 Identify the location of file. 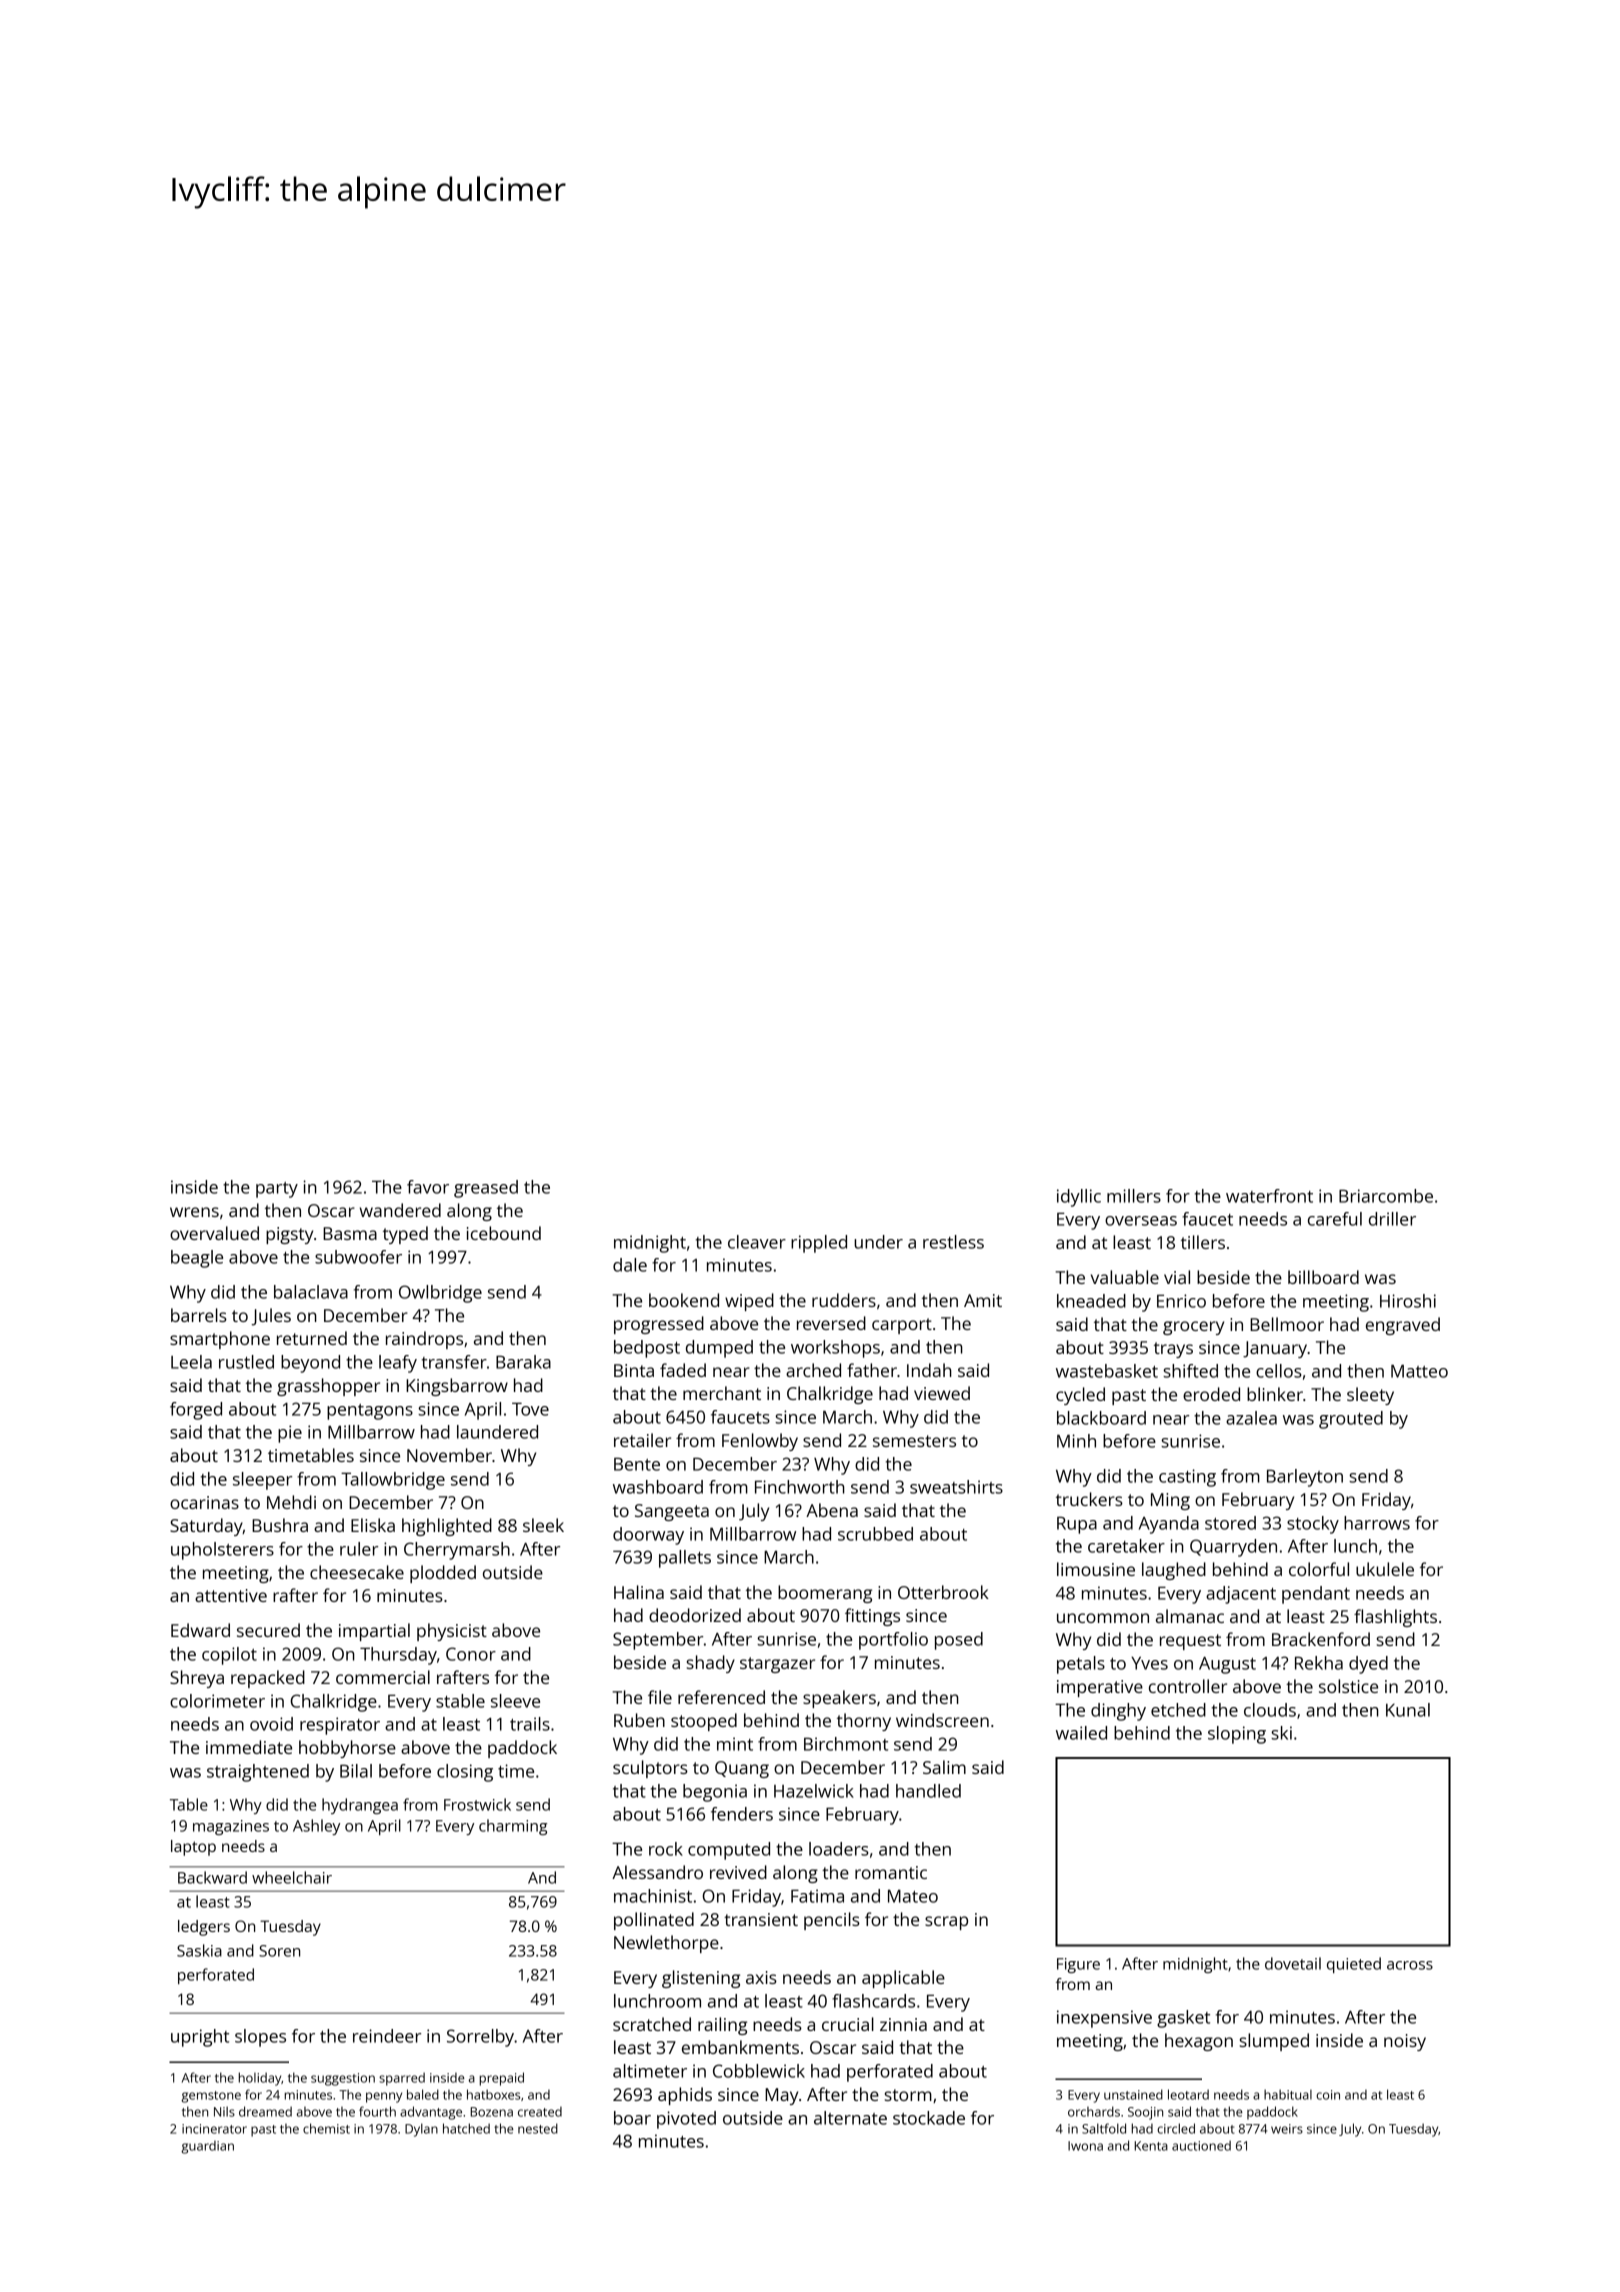
(660, 1697).
